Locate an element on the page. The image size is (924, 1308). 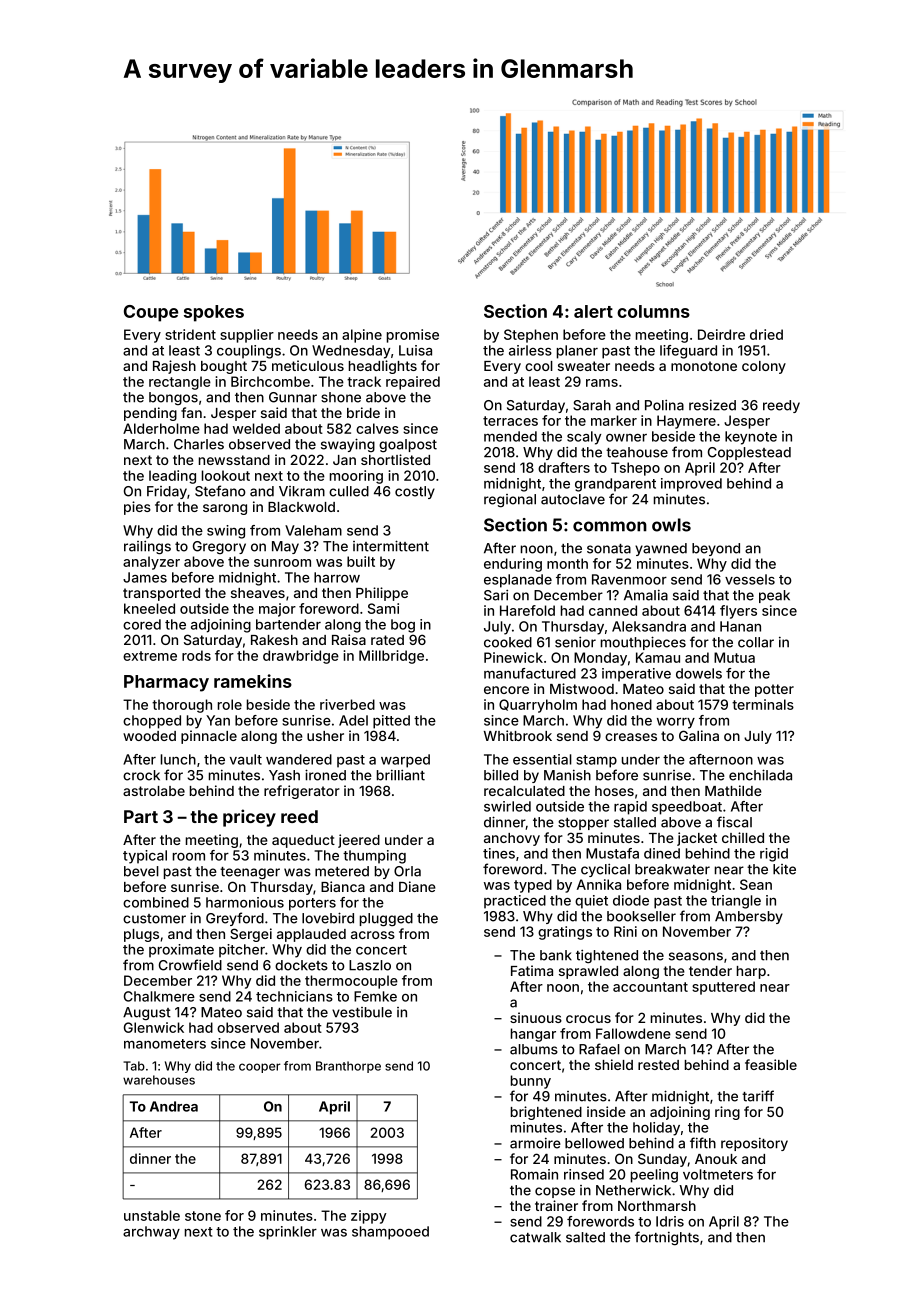
monotone is located at coordinates (704, 366).
